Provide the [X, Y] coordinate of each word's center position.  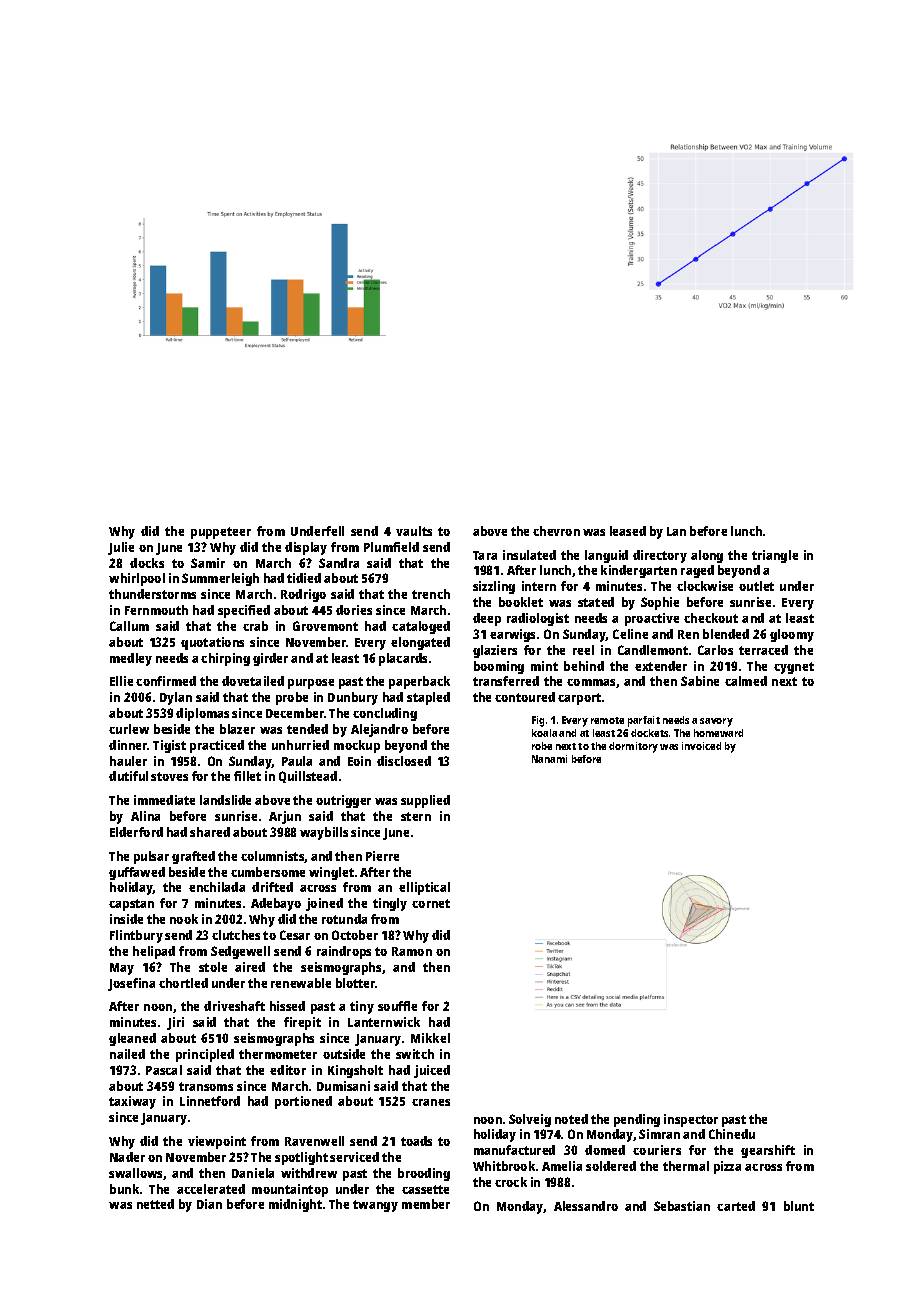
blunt [799, 1206]
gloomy [792, 635]
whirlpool [137, 579]
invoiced [701, 746]
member [426, 1204]
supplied [425, 801]
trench [431, 594]
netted [155, 1204]
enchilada [217, 887]
